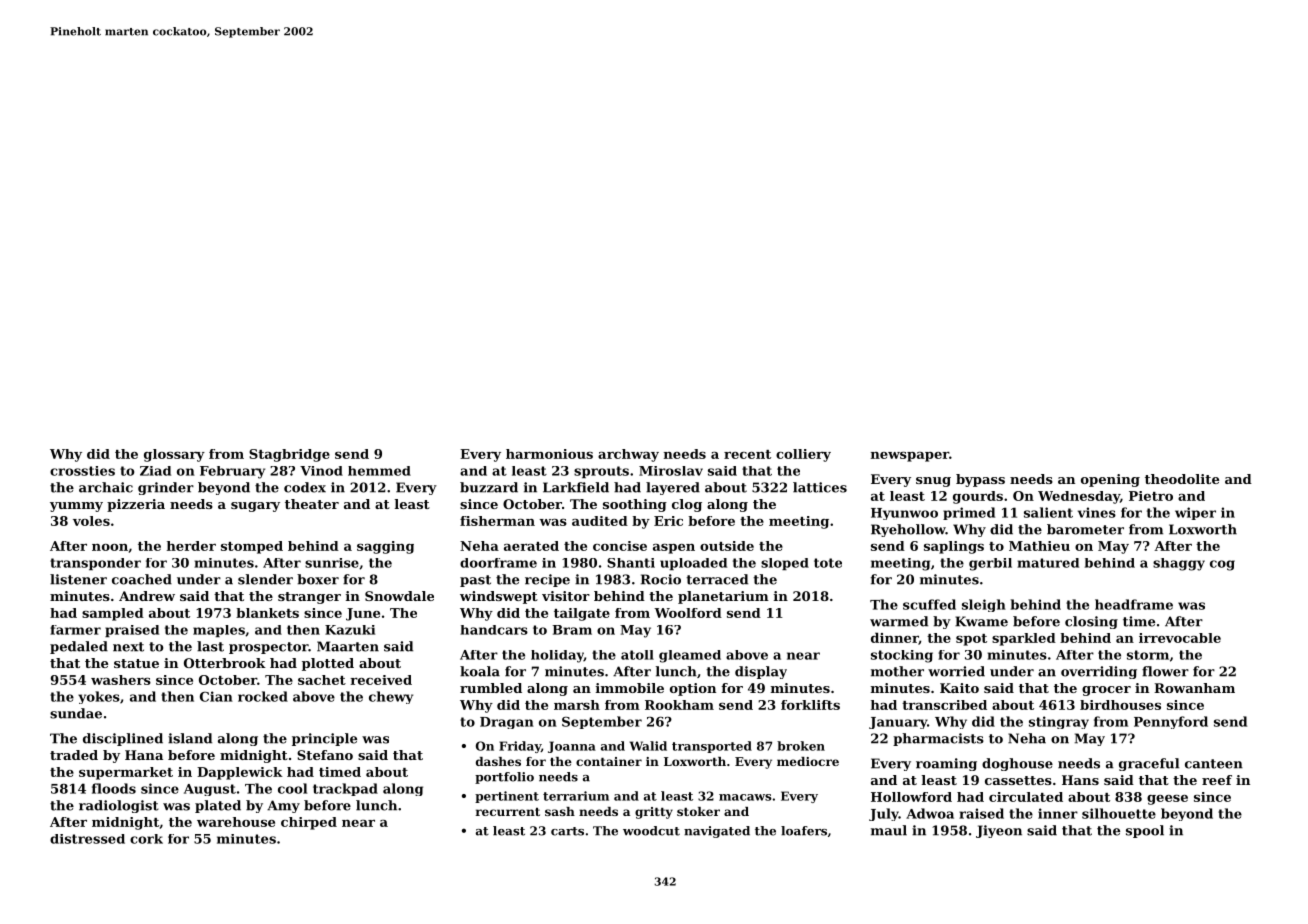 Image resolution: width=1308 pixels, height=924 pixels. What do you see at coordinates (475, 581) in the image?
I see `past` at bounding box center [475, 581].
